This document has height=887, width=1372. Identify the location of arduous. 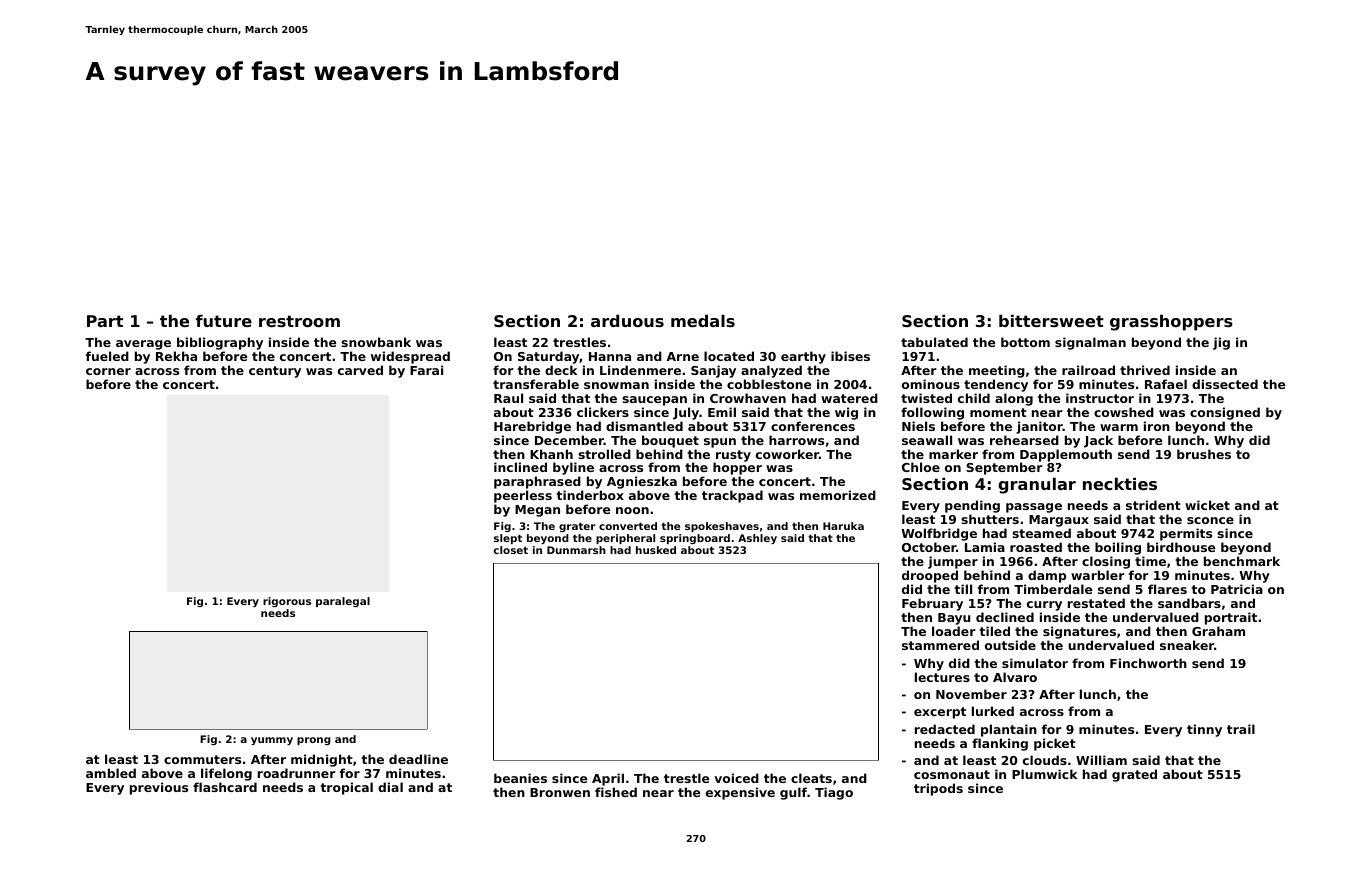
(627, 320).
